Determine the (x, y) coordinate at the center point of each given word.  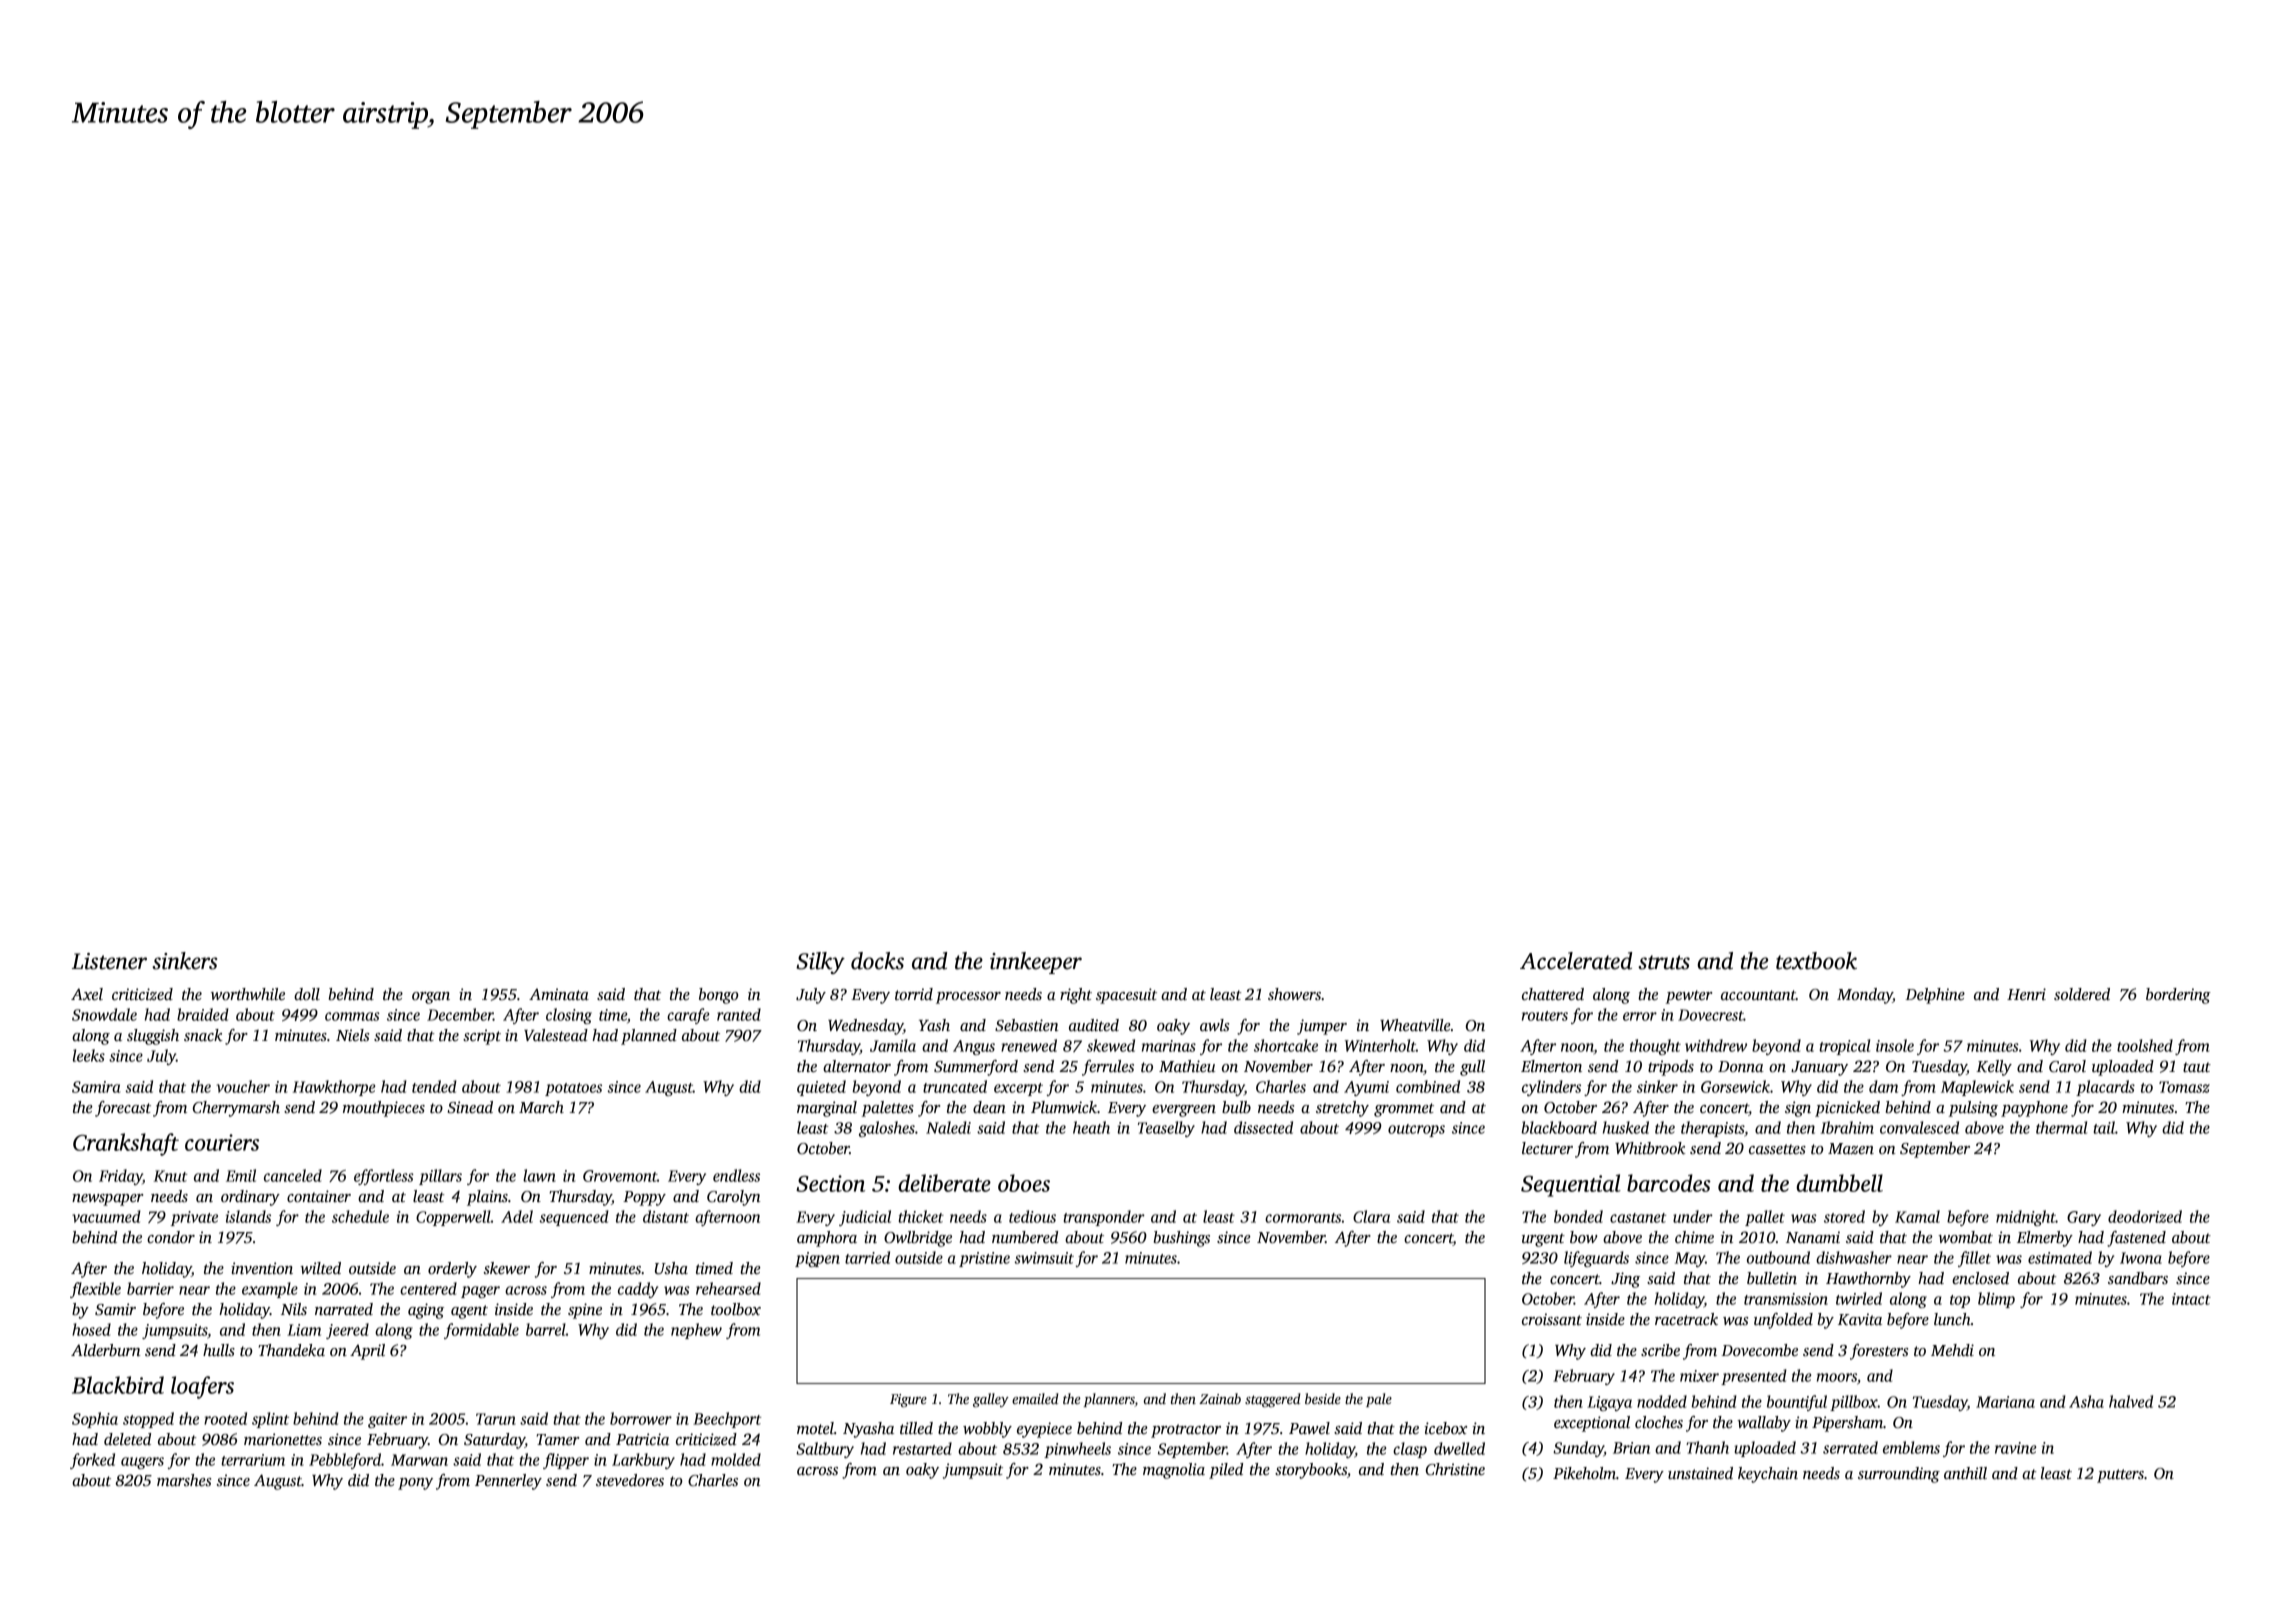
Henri (2026, 994)
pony (415, 1484)
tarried (867, 1257)
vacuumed (106, 1216)
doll (307, 994)
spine (585, 1311)
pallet (1765, 1218)
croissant (1552, 1319)
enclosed (1980, 1278)
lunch (1952, 1319)
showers (1294, 994)
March (541, 1107)
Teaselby (1166, 1129)
